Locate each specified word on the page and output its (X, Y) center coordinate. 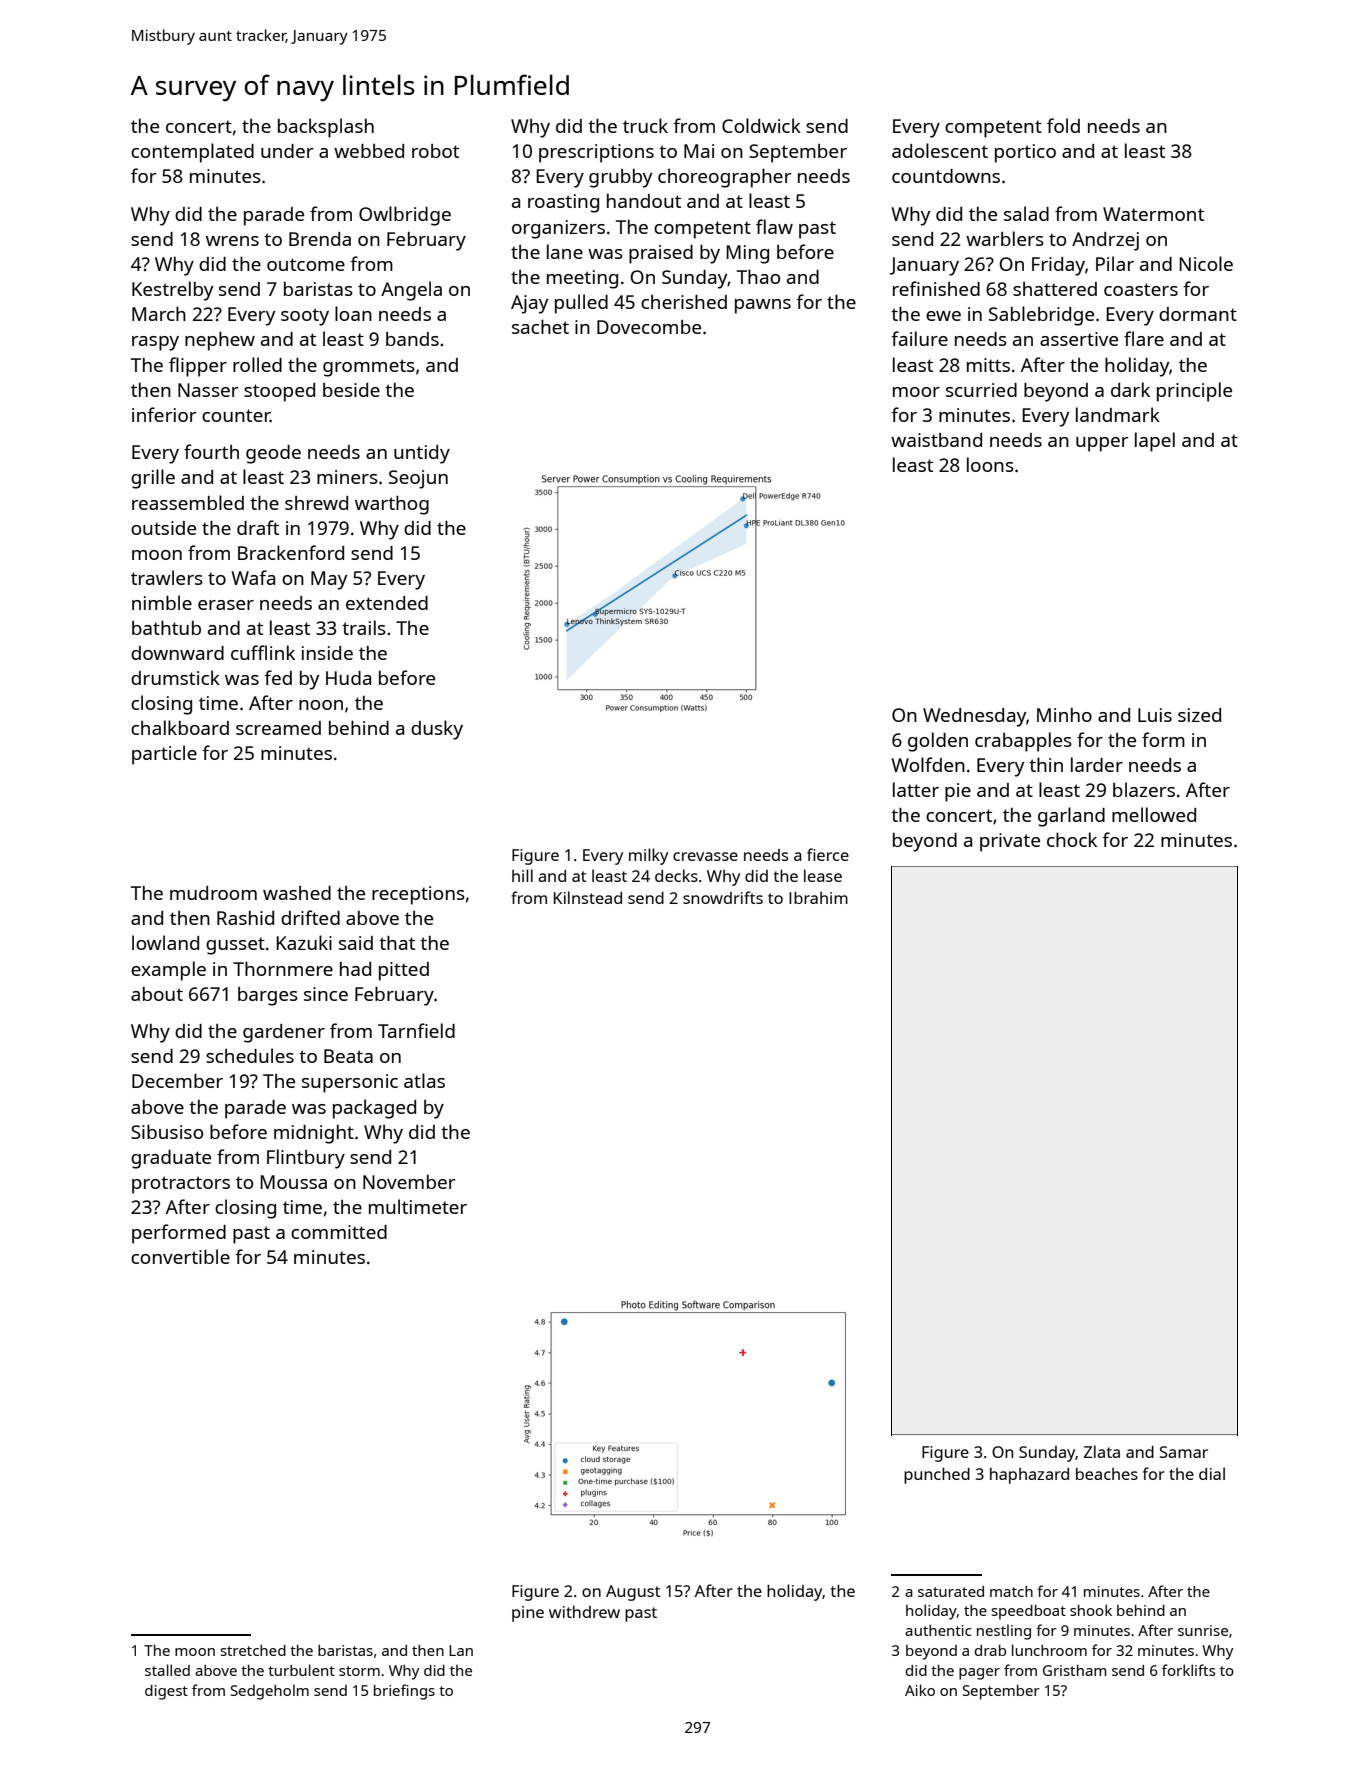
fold (1063, 125)
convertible (180, 1256)
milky (648, 856)
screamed (278, 728)
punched (937, 1476)
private (1010, 842)
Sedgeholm (270, 1692)
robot (435, 151)
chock (1072, 839)
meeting (582, 279)
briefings (404, 1692)
